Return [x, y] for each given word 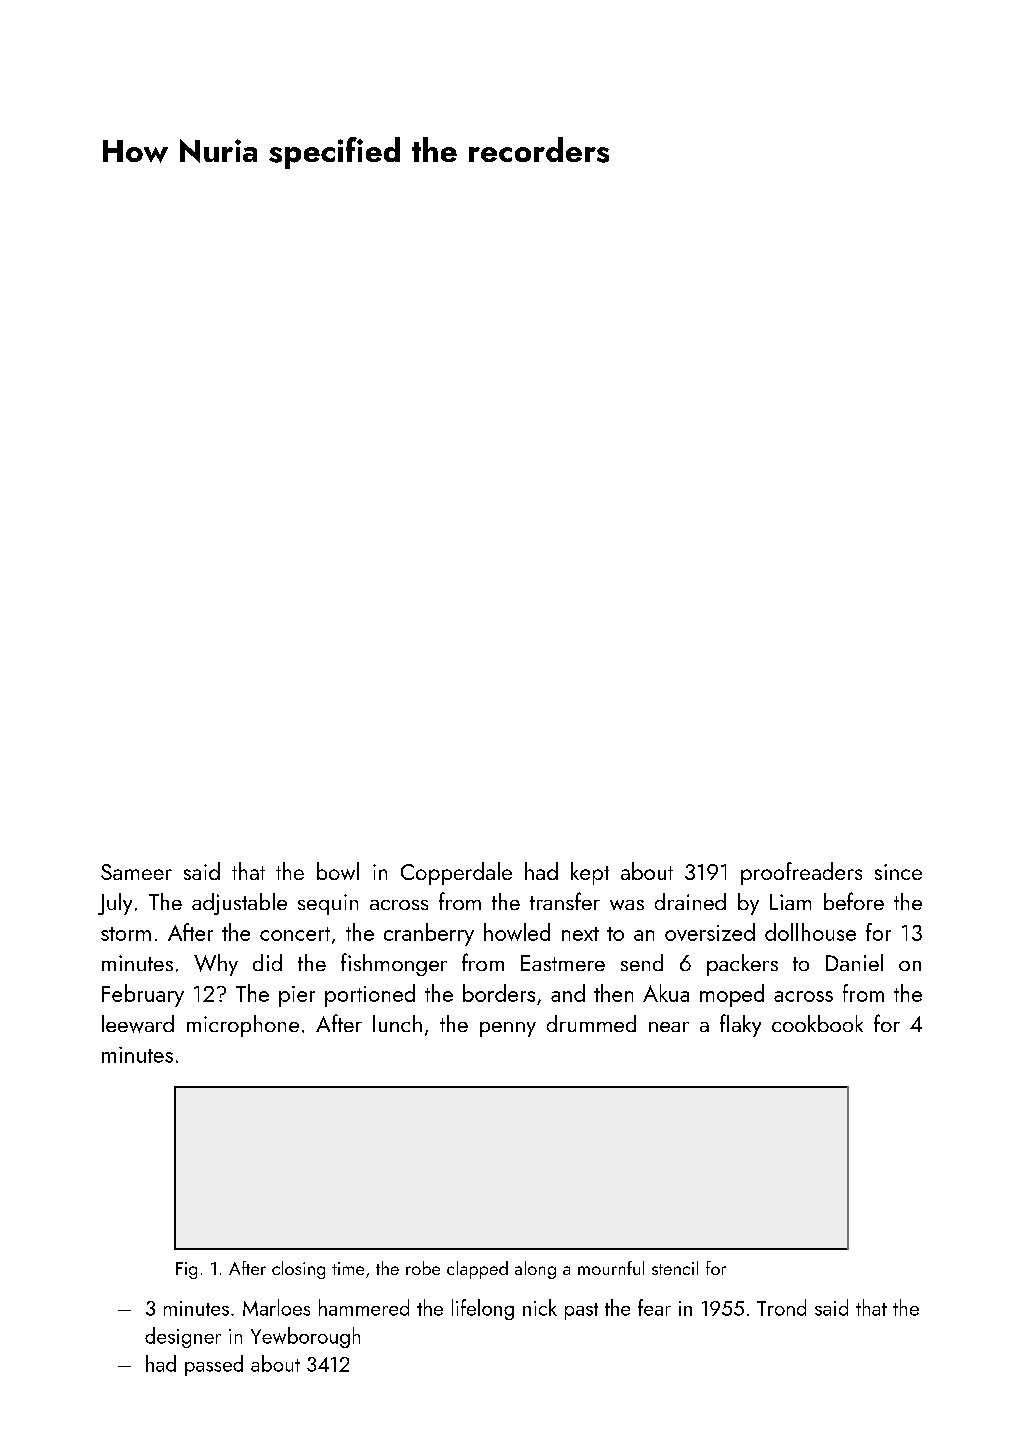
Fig [186, 1270]
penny [508, 1029]
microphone [243, 1026]
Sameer [136, 872]
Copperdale [456, 873]
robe [423, 1268]
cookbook [817, 1023]
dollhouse [810, 932]
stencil [675, 1268]
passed [214, 1365]
